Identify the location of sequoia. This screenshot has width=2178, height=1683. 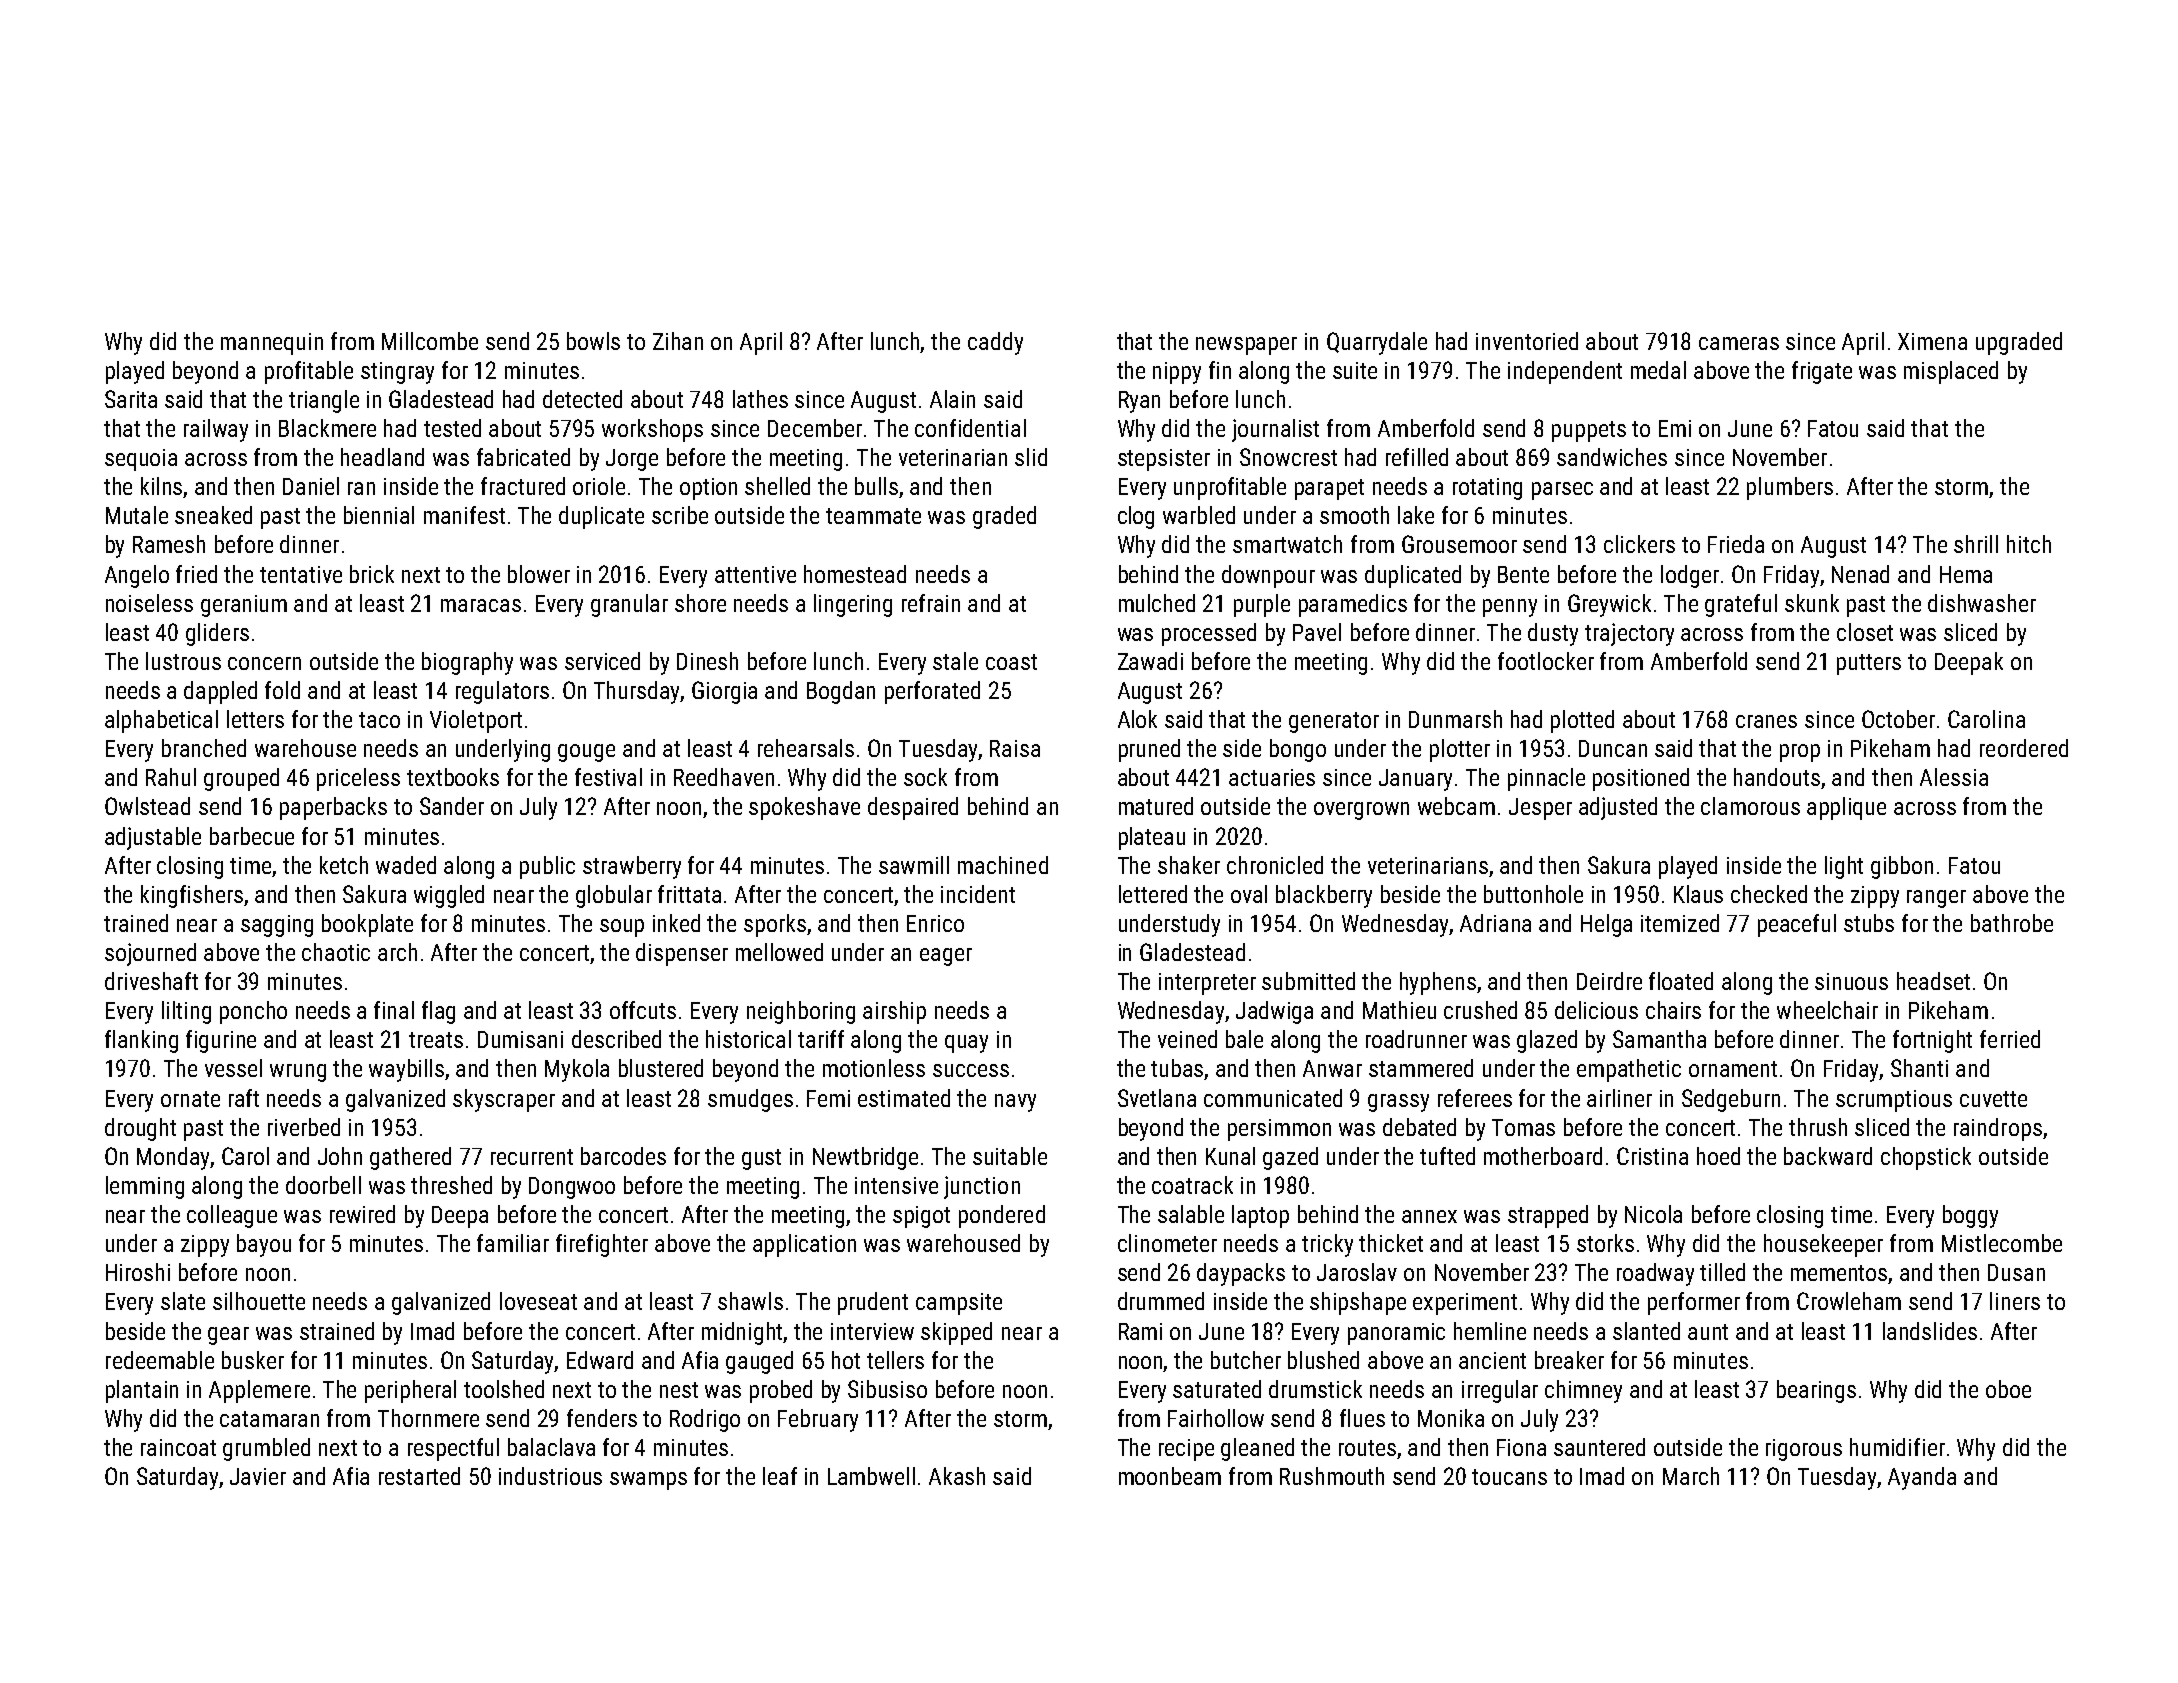
(141, 460).
